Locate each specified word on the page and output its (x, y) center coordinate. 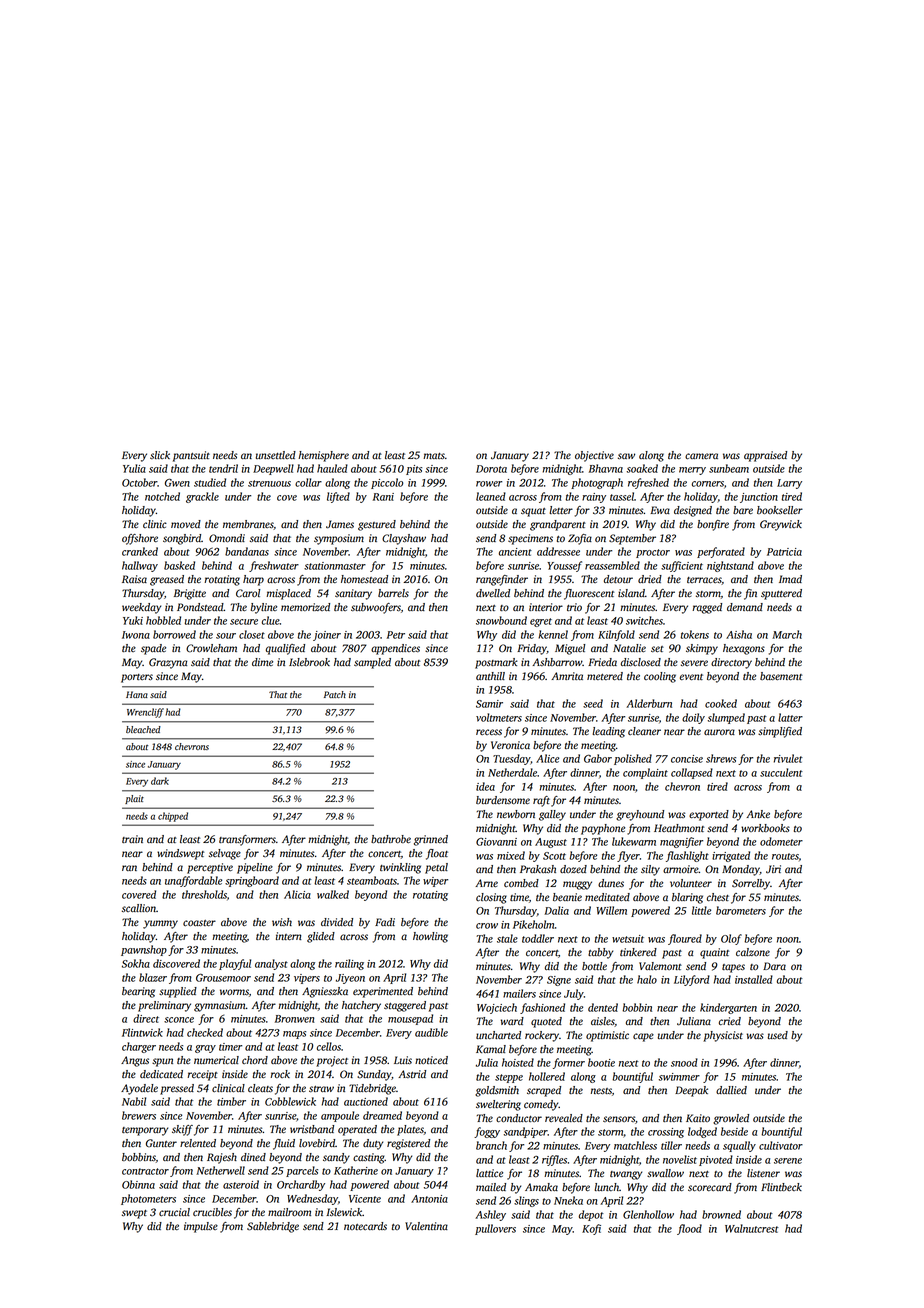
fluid (284, 1144)
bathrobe (391, 839)
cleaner (644, 731)
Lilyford (692, 980)
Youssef (564, 566)
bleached (143, 729)
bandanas (247, 551)
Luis (403, 1060)
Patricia (784, 552)
